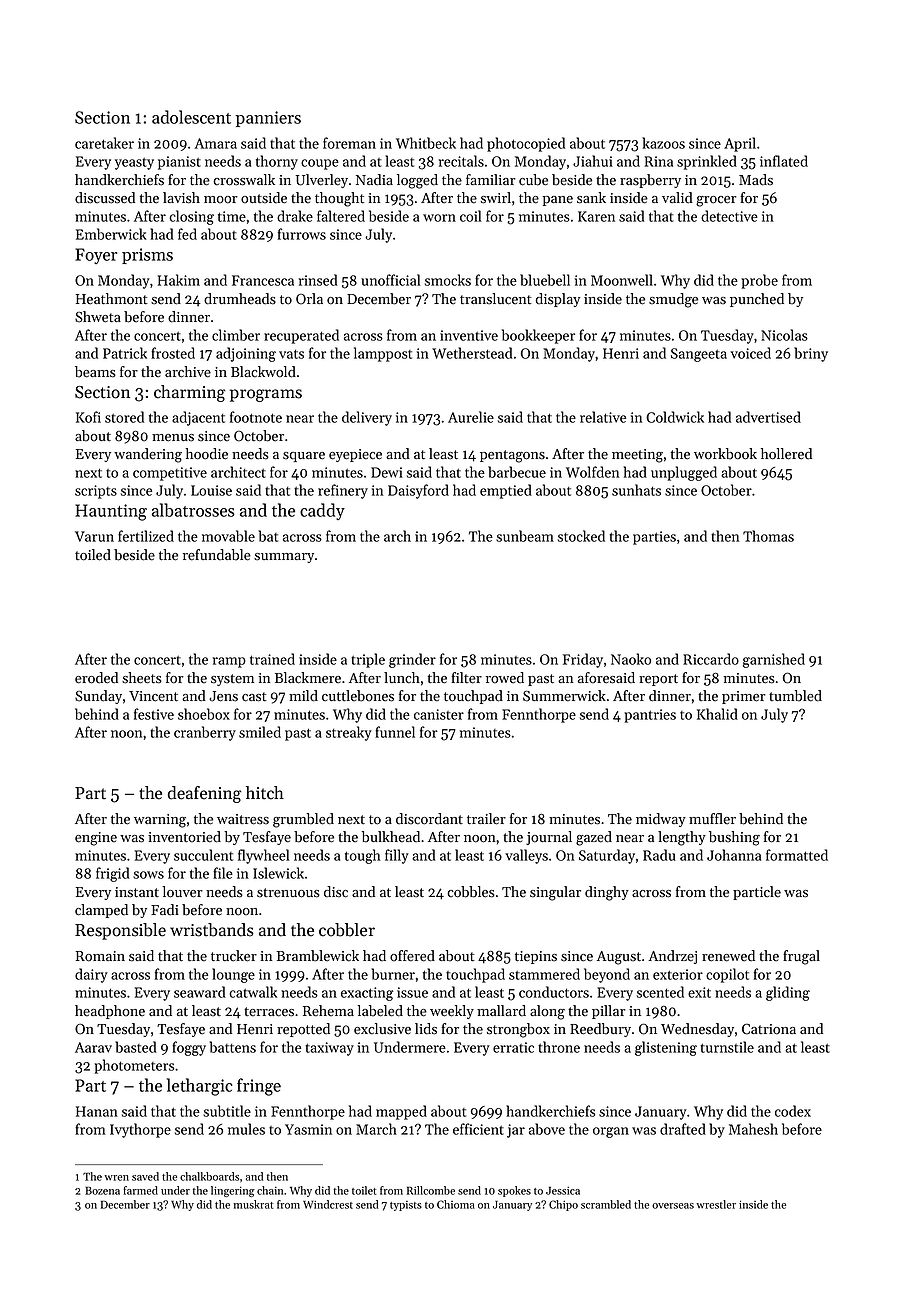 Image resolution: width=908 pixels, height=1316 pixels. What do you see at coordinates (526, 144) in the screenshot?
I see `photocopied` at bounding box center [526, 144].
